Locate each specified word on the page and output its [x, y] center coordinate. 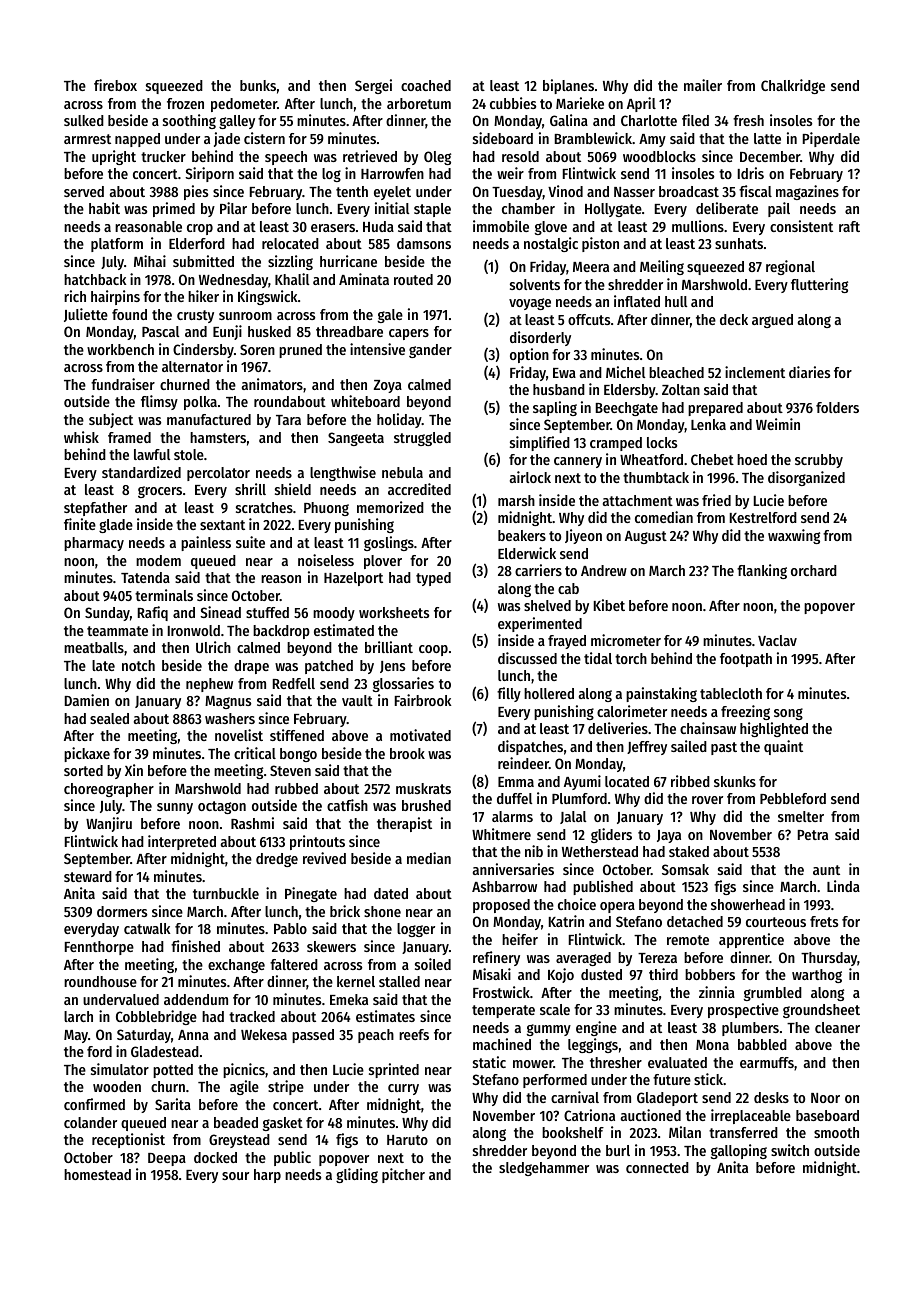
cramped [616, 444]
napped [137, 140]
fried [716, 500]
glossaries [403, 684]
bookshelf [573, 1132]
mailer [703, 85]
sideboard [503, 138]
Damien [87, 700]
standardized [141, 472]
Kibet [609, 605]
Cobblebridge [156, 1017]
